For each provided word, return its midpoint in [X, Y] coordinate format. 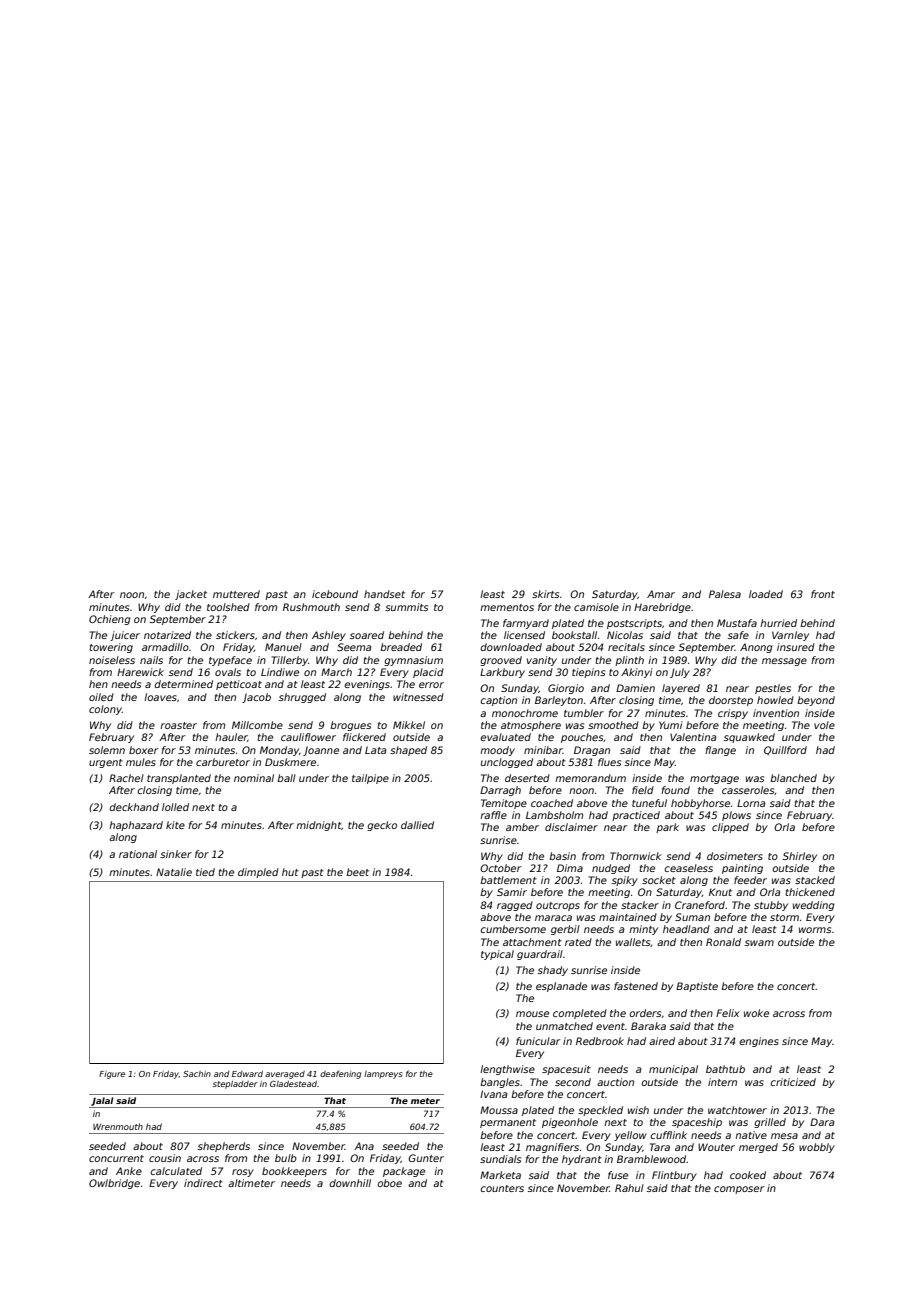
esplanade [561, 987]
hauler [231, 737]
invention [776, 713]
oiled [101, 697]
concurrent [116, 1158]
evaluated [506, 737]
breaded [401, 647]
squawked [749, 738]
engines [759, 1042]
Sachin [197, 1074]
